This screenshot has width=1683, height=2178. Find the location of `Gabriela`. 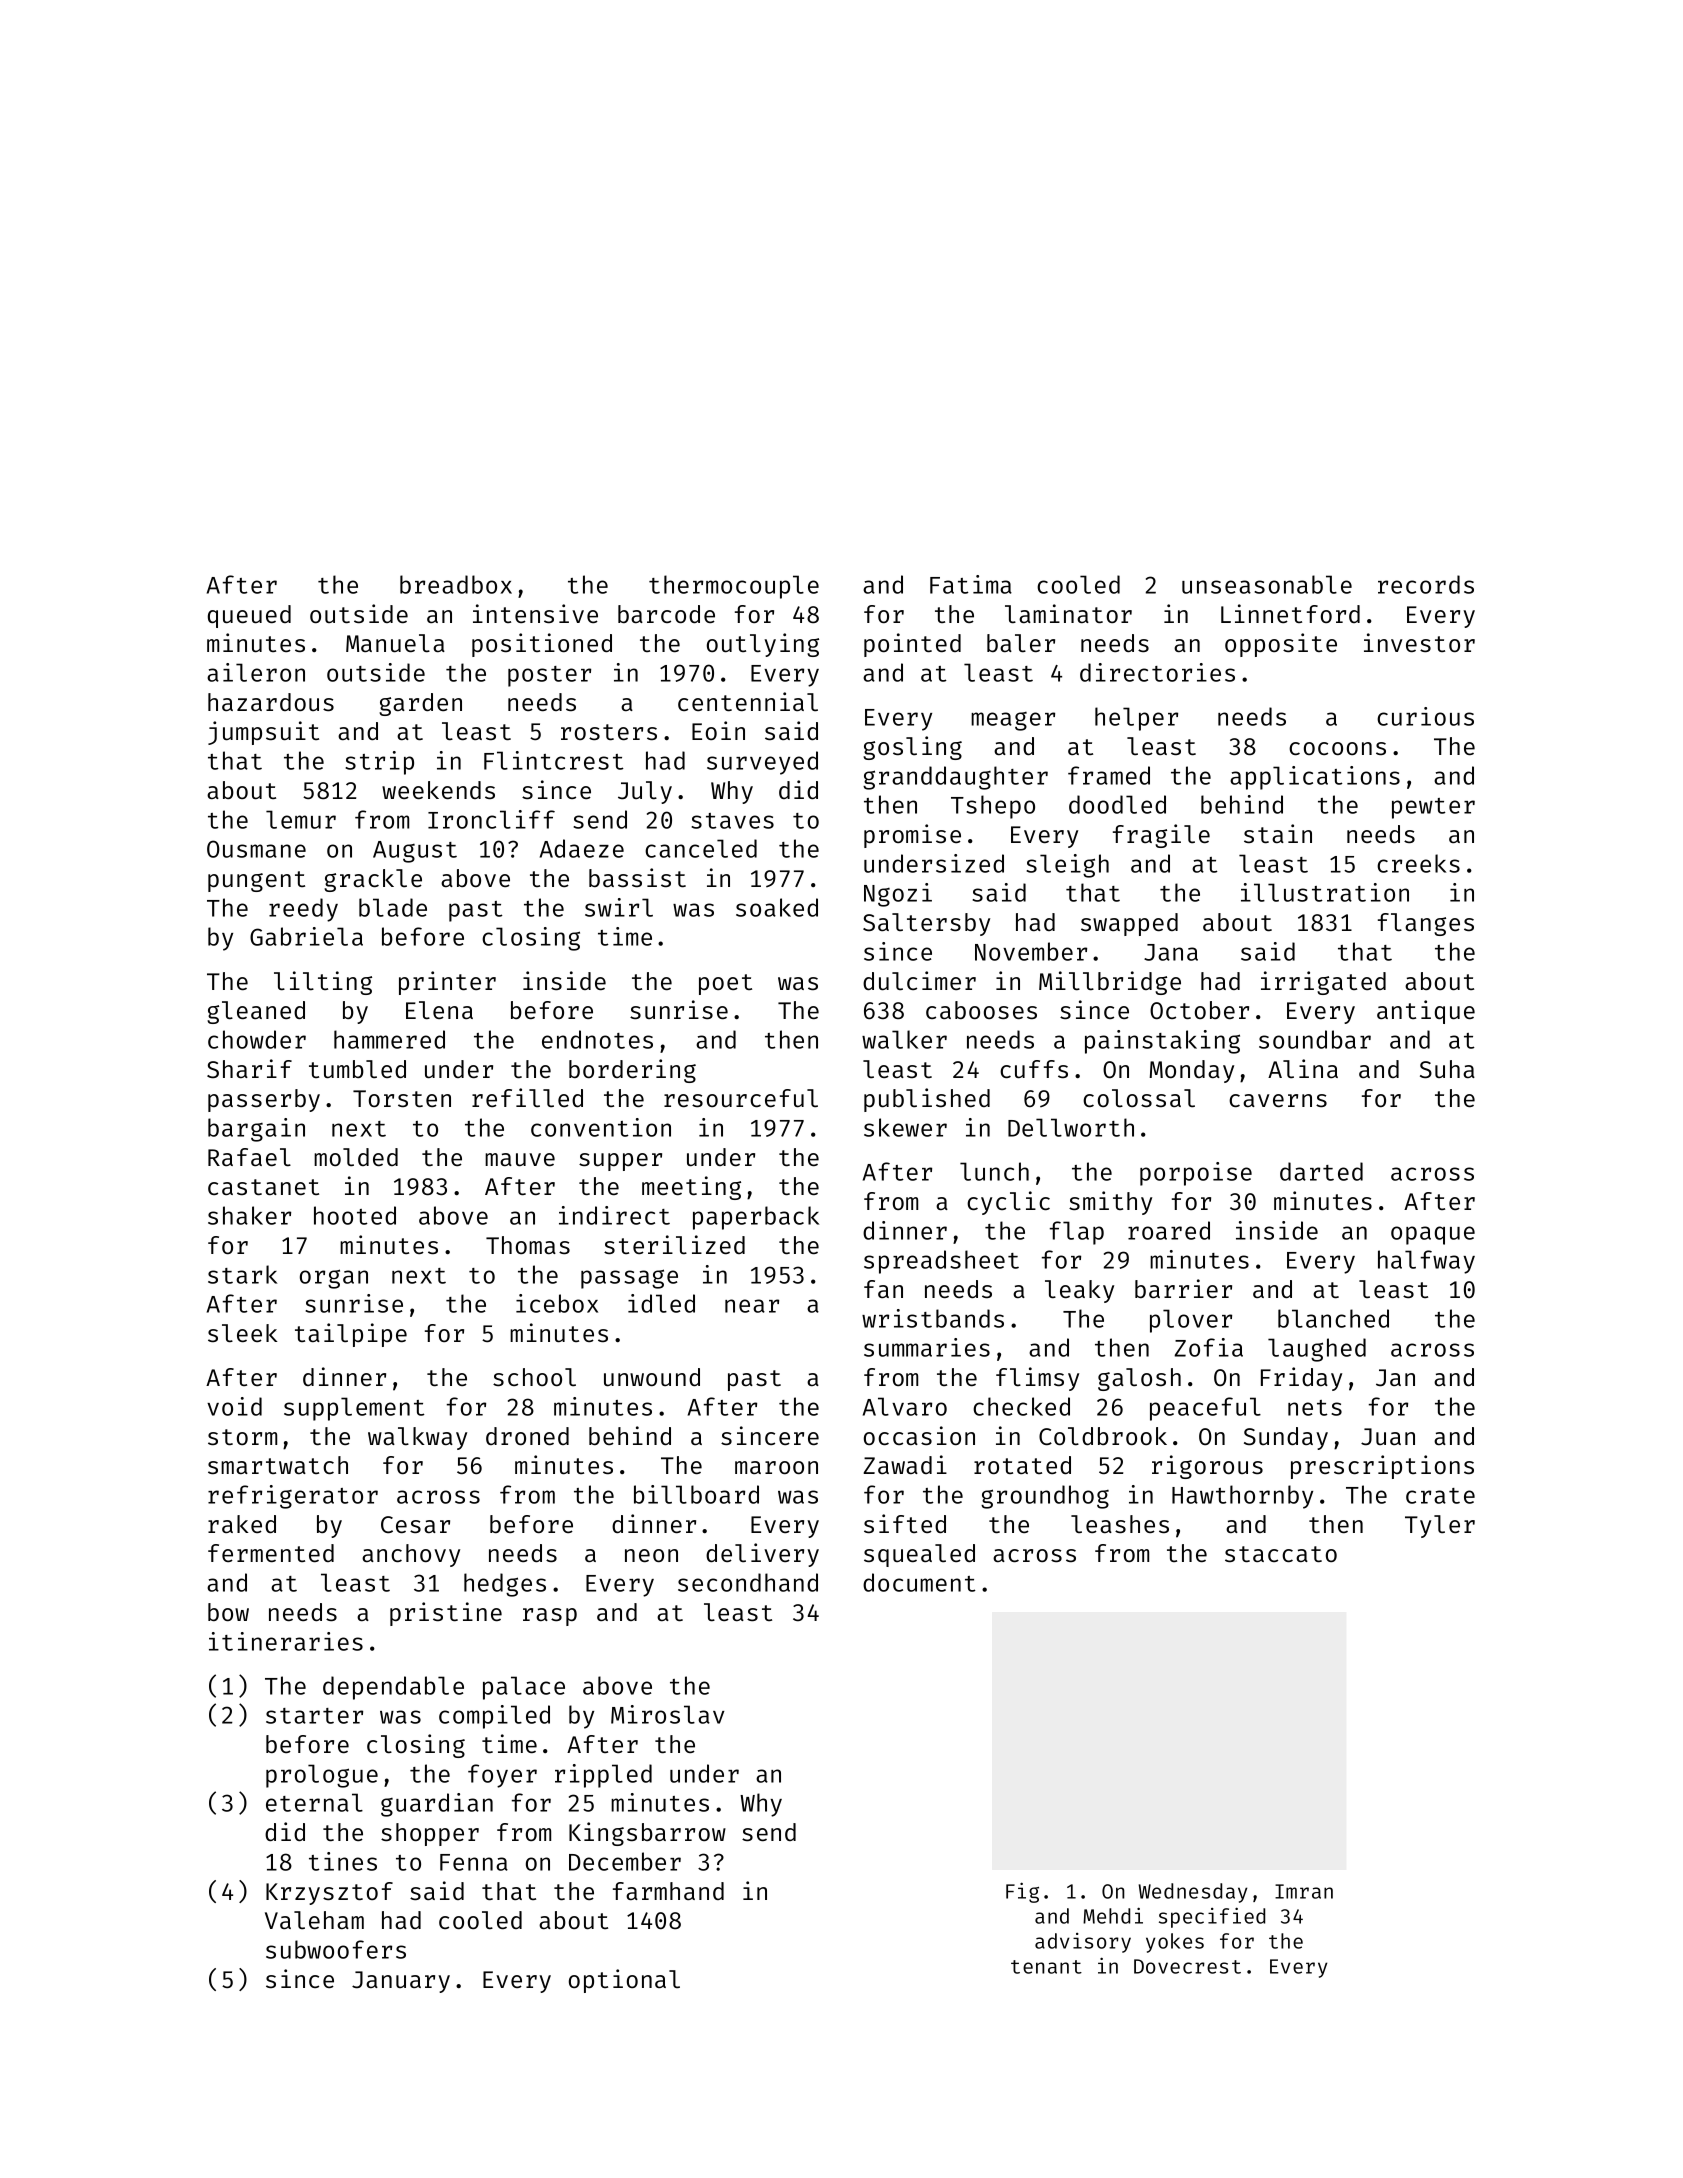

Gabriela is located at coordinates (306, 936).
